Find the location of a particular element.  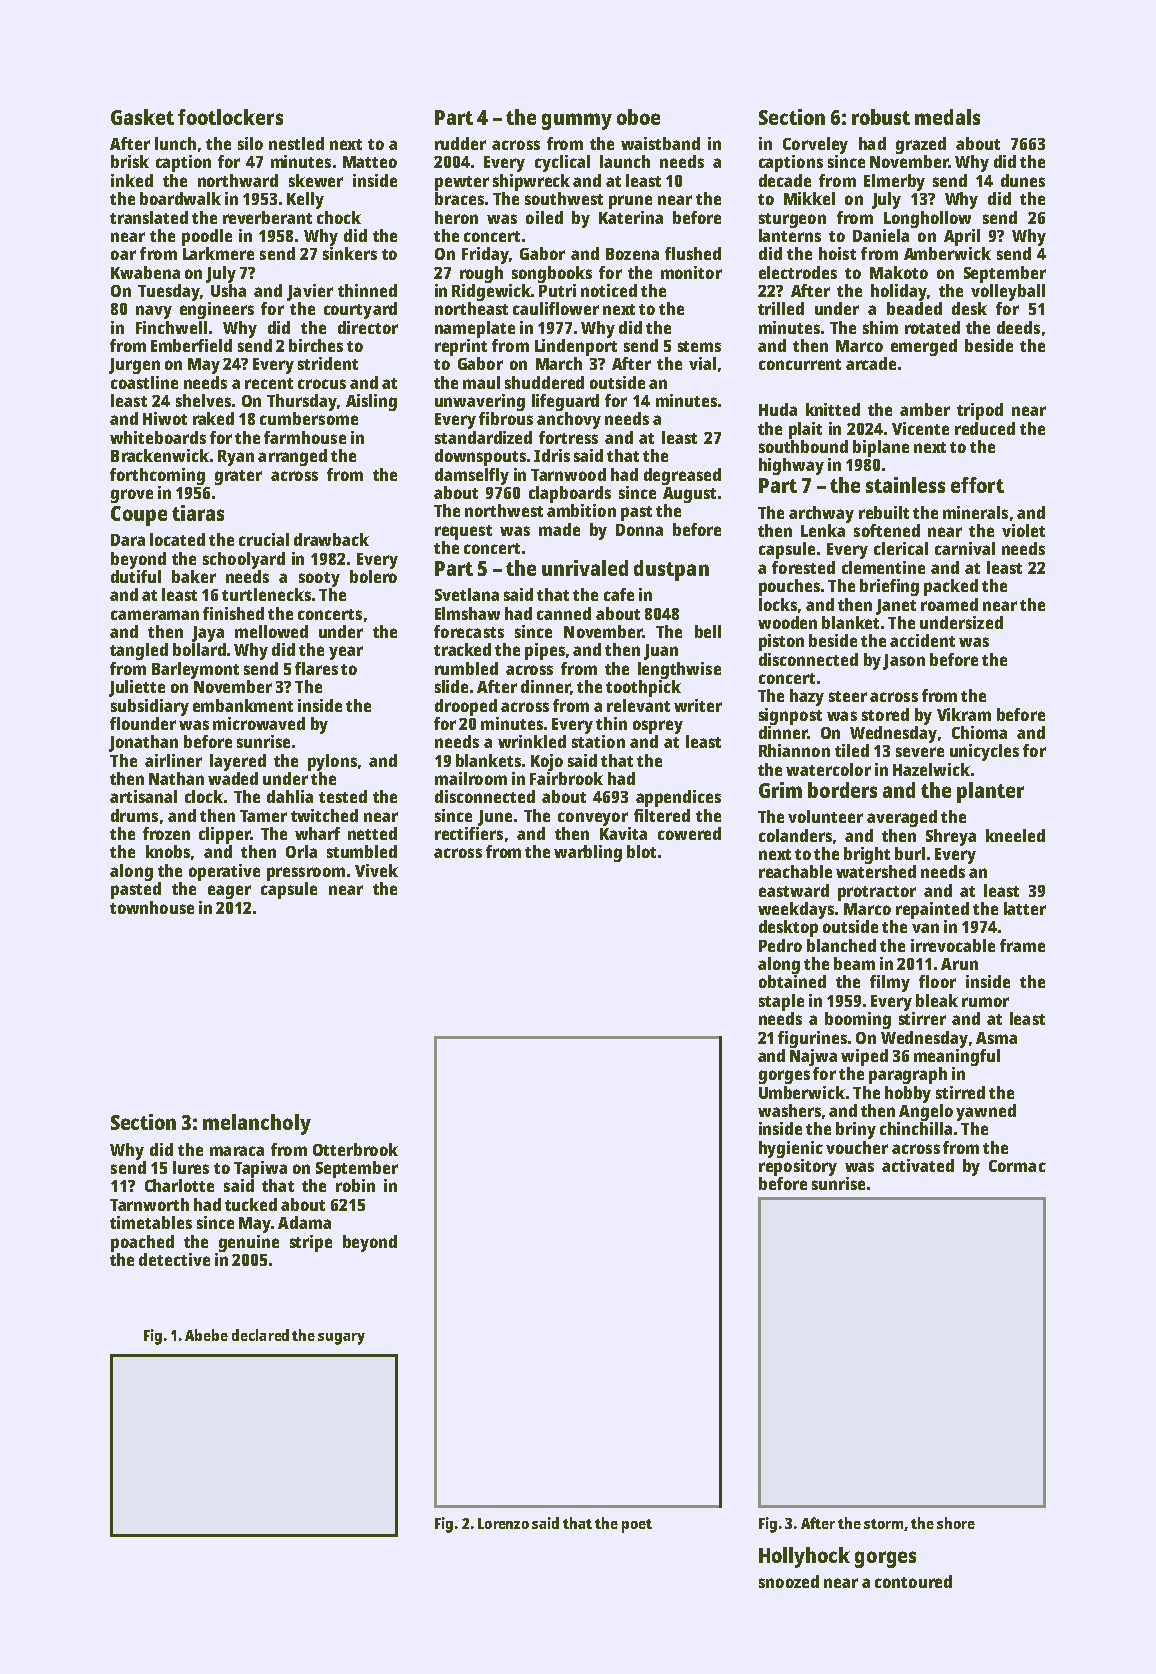

robin is located at coordinates (355, 1185).
